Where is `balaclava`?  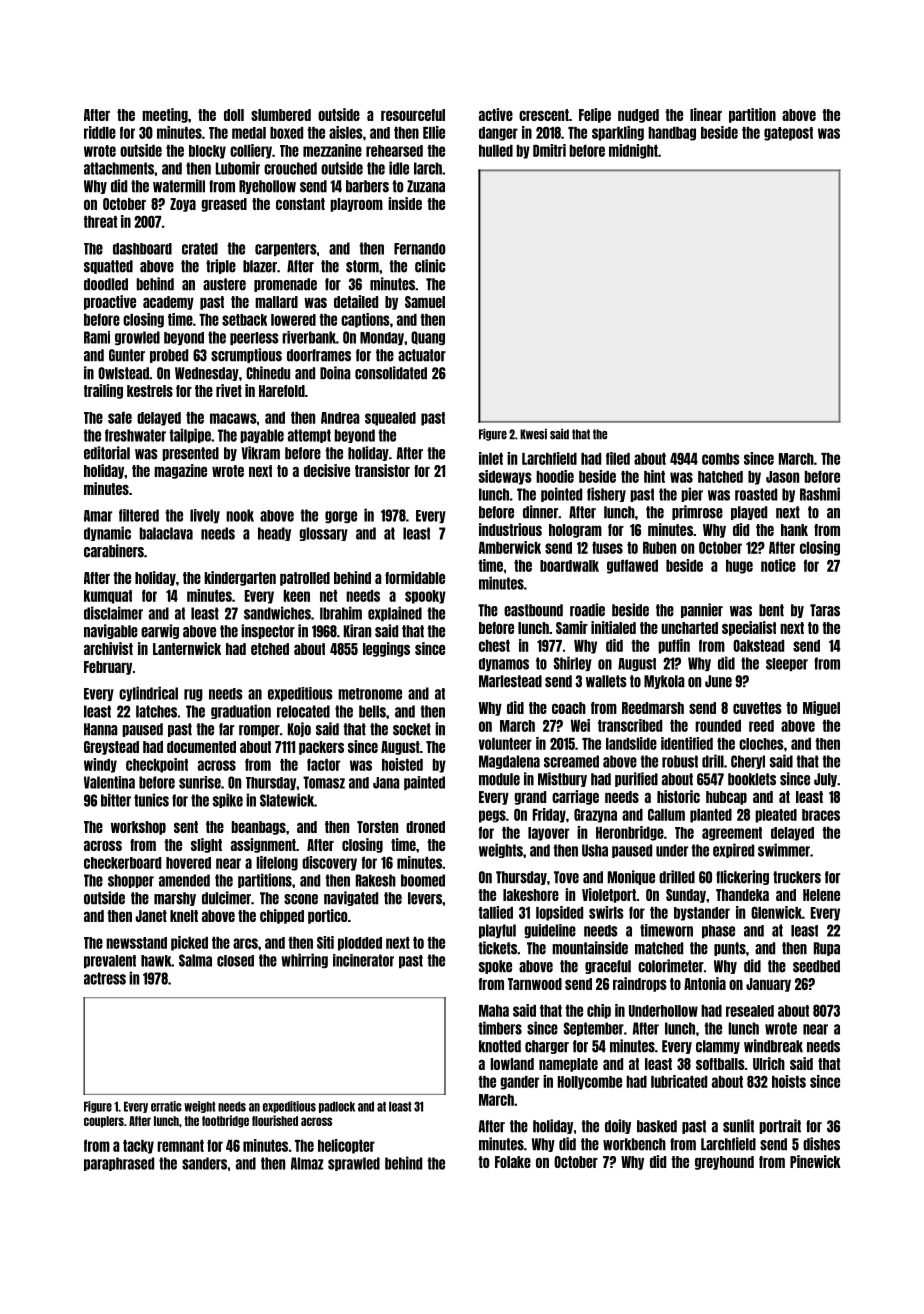 balaclava is located at coordinates (166, 533).
